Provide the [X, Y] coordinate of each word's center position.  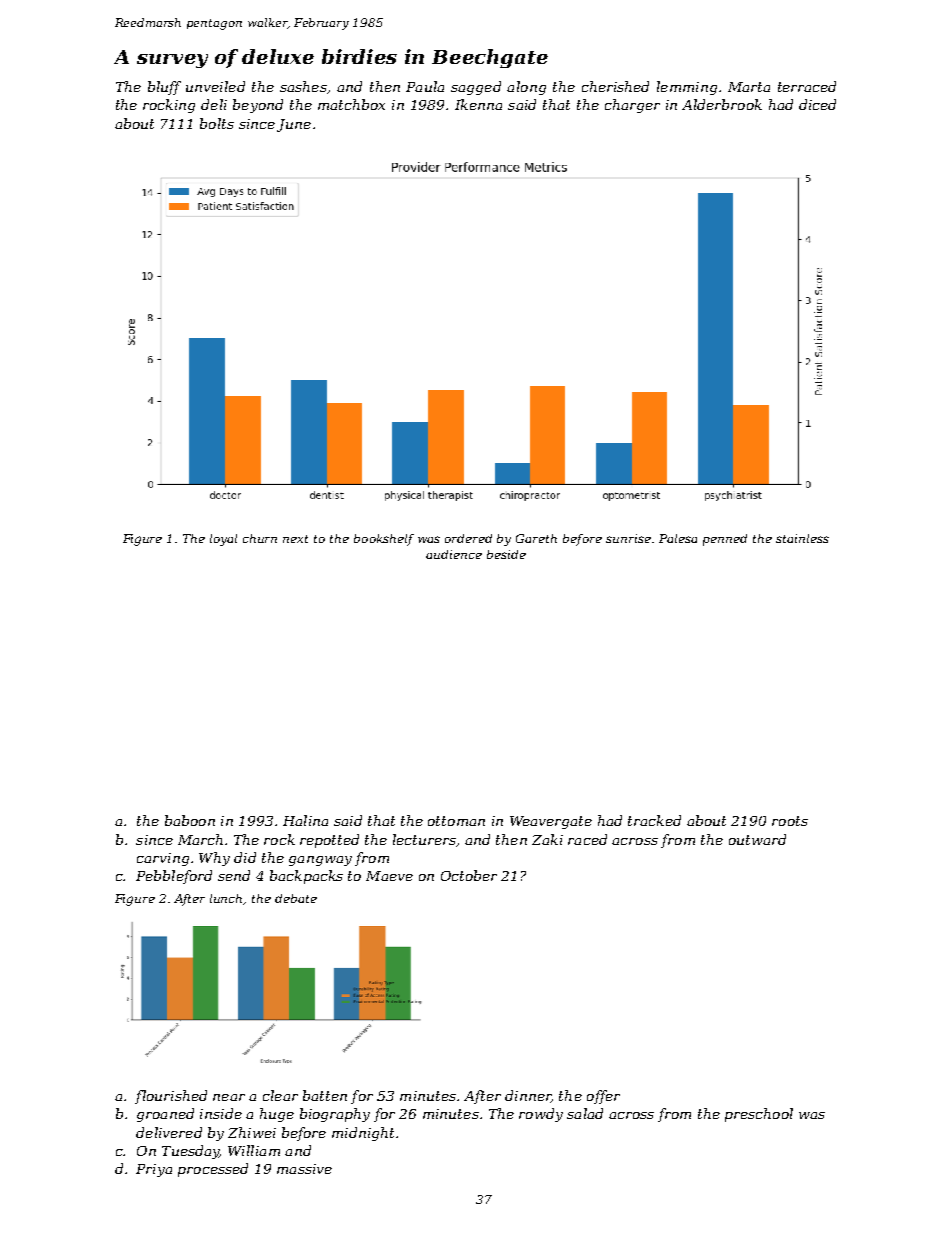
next [295, 539]
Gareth [536, 538]
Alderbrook [722, 104]
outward [757, 839]
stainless [802, 538]
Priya [154, 1170]
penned [725, 540]
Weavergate [551, 822]
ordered [468, 538]
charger [632, 106]
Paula [425, 86]
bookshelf [384, 540]
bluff [164, 88]
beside [506, 554]
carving [163, 859]
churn [260, 538]
